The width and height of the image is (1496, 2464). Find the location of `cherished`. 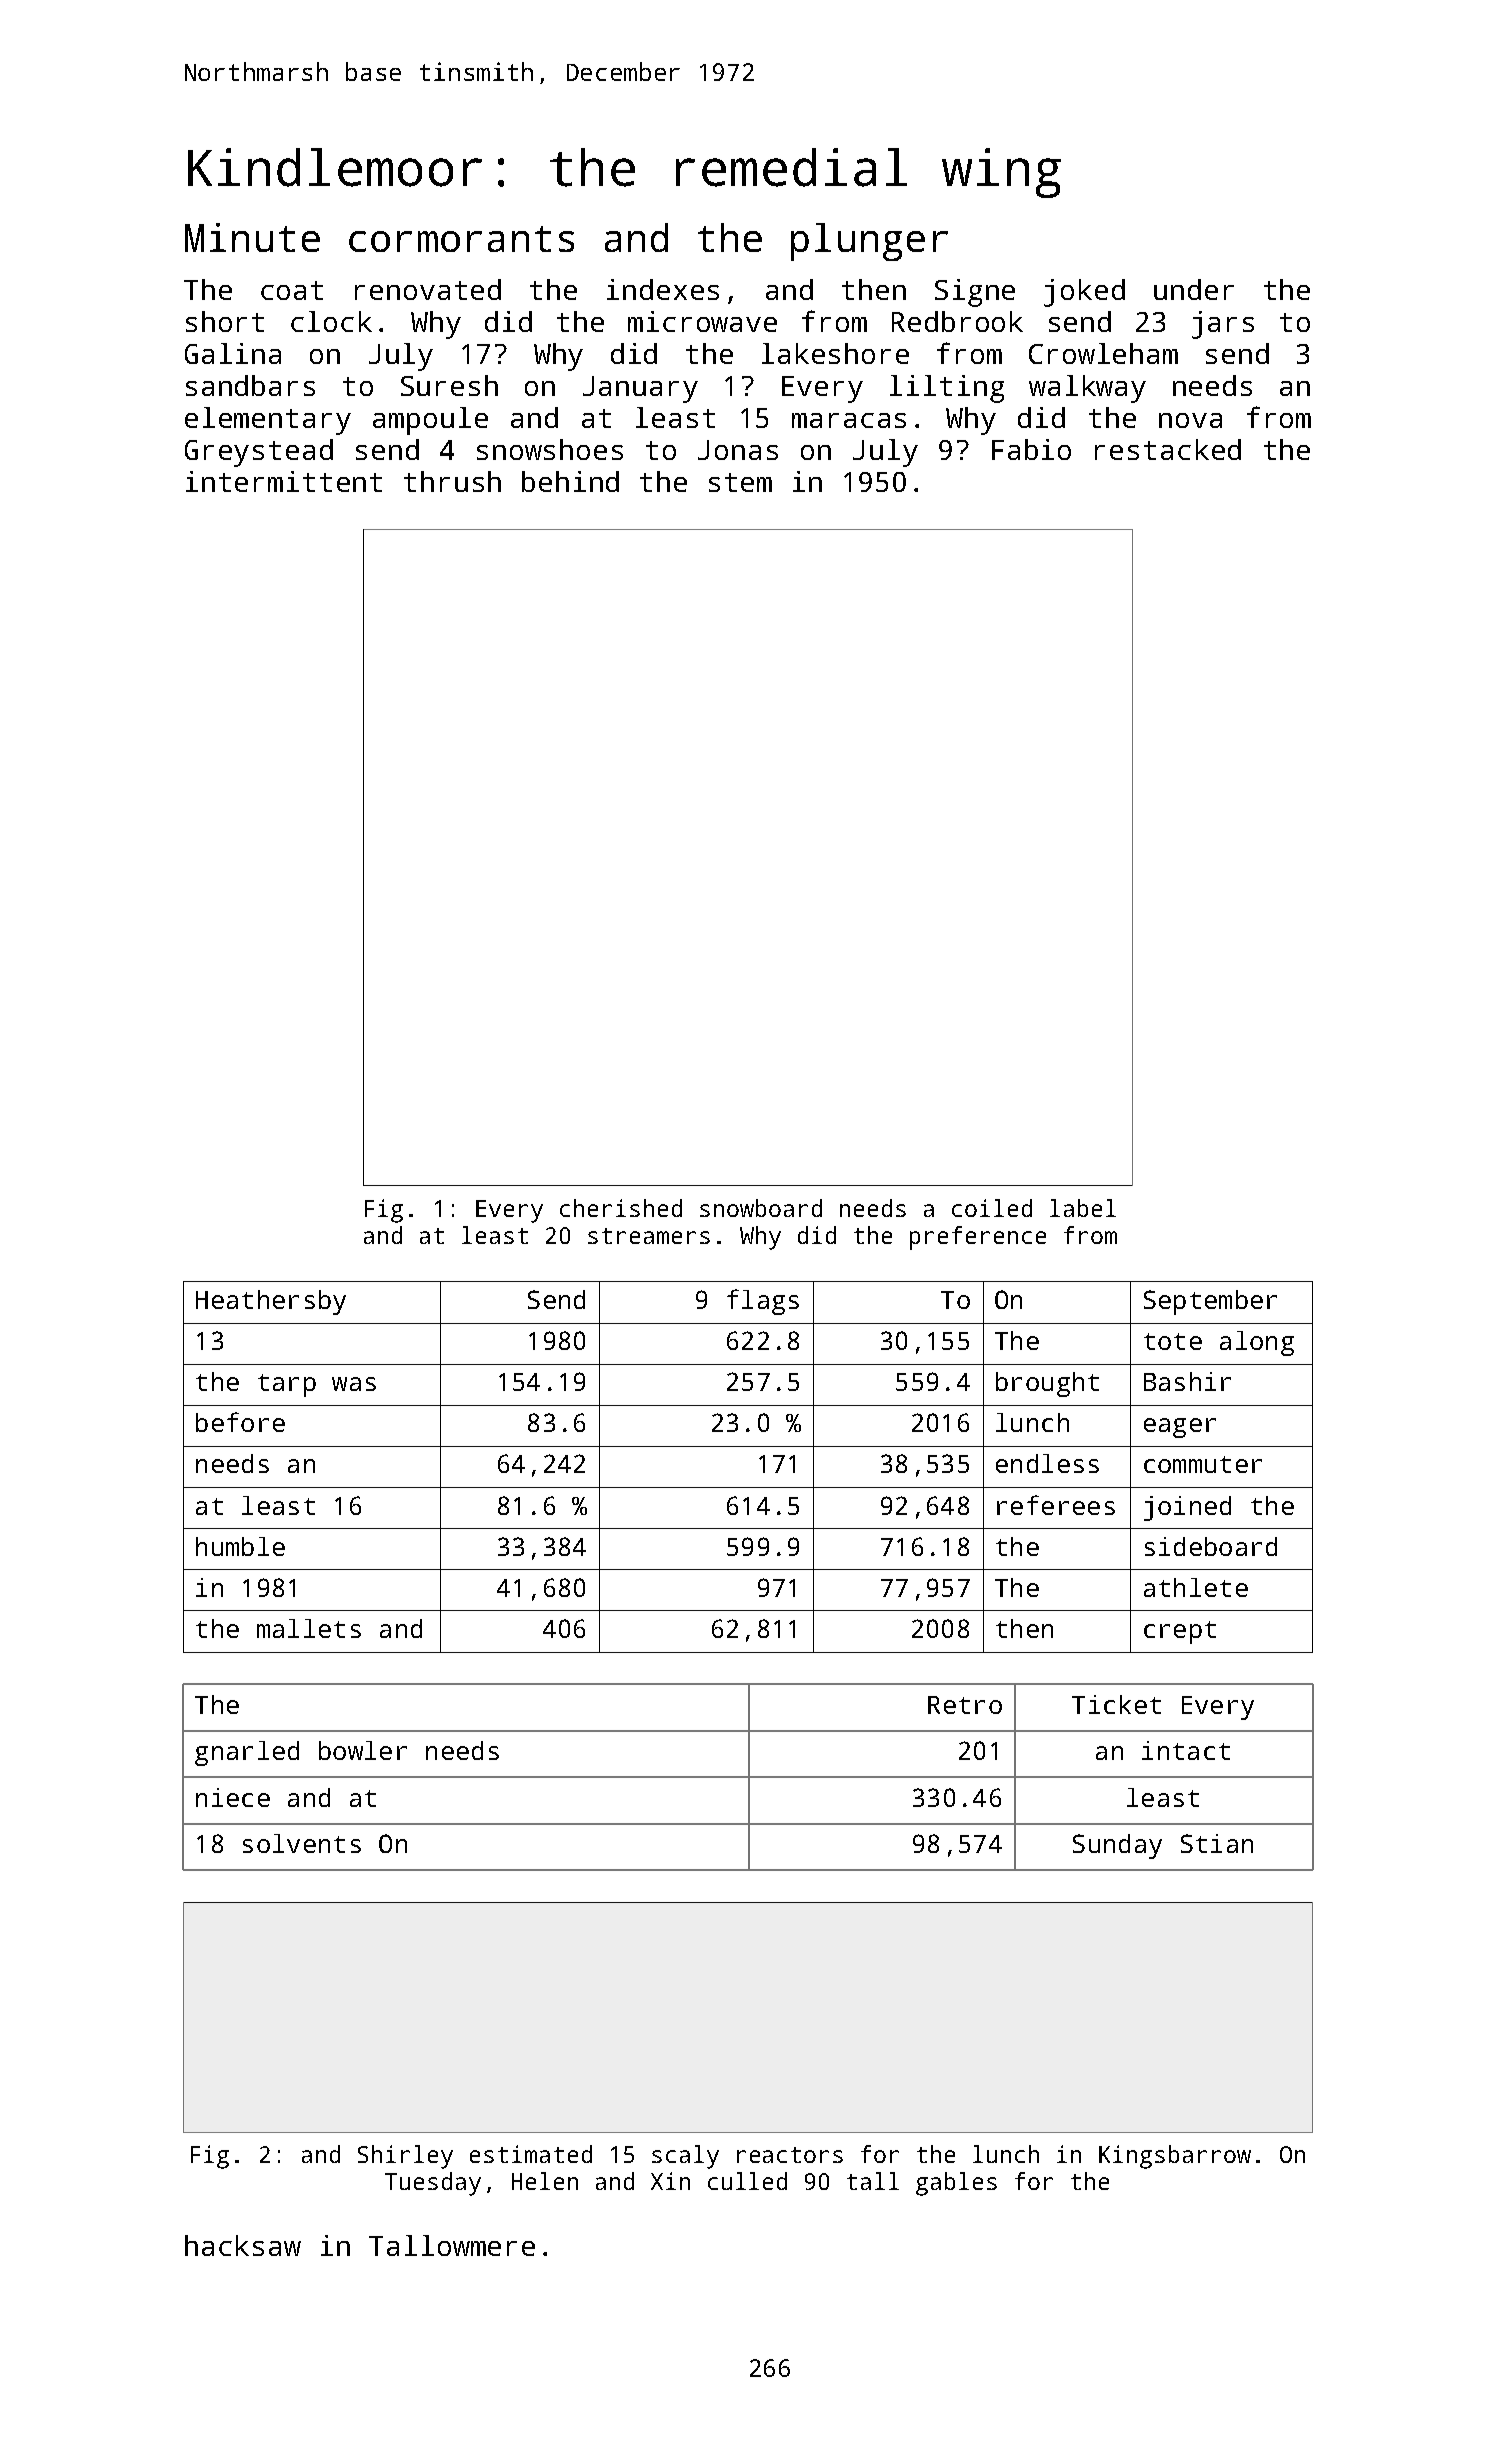

cherished is located at coordinates (621, 1208).
